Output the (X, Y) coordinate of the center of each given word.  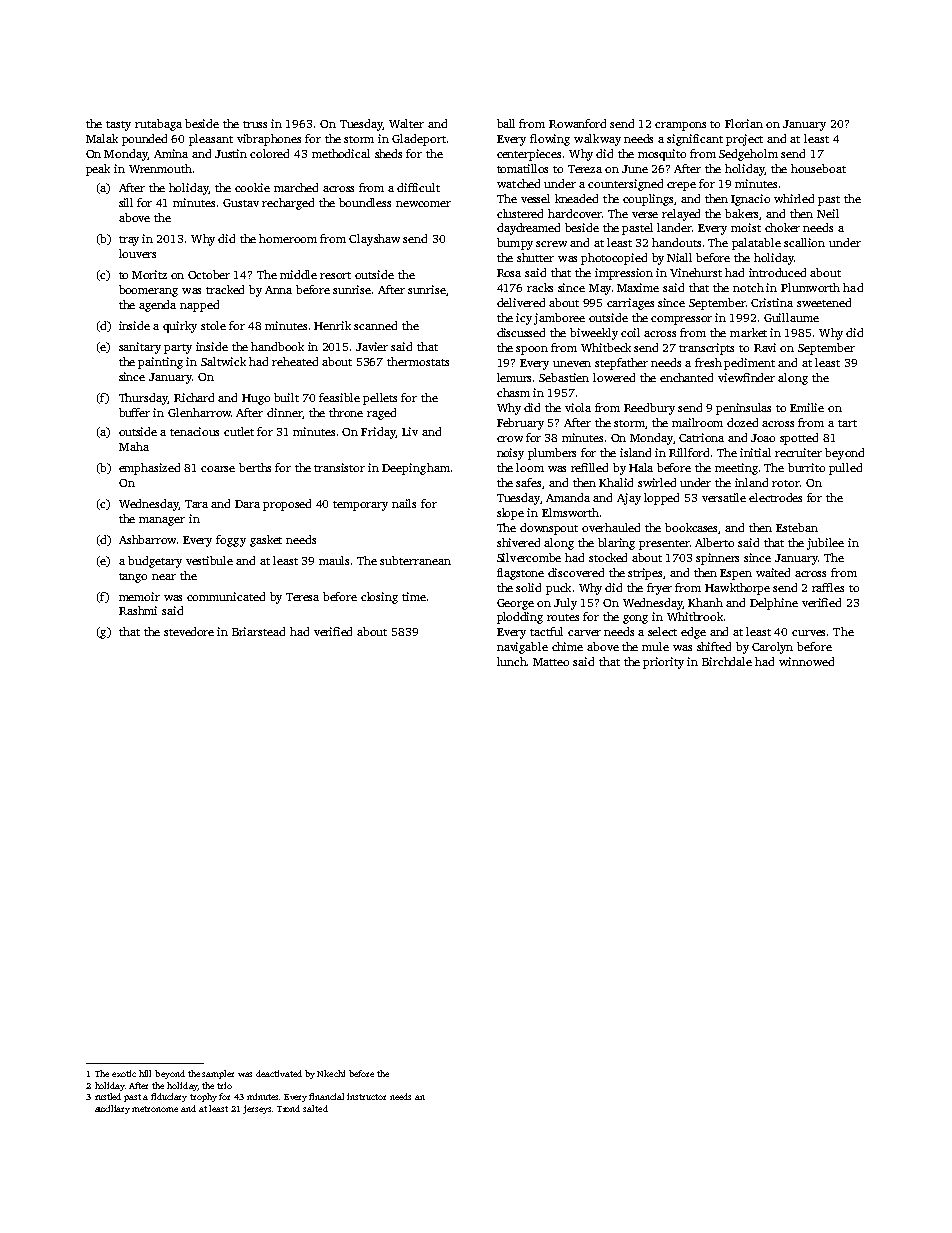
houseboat (818, 168)
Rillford (689, 452)
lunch (512, 661)
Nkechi (331, 1073)
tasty (118, 126)
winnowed (806, 661)
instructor (366, 1096)
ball (506, 123)
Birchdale (727, 661)
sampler (218, 1074)
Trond (288, 1108)
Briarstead (258, 631)
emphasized (149, 469)
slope (510, 514)
